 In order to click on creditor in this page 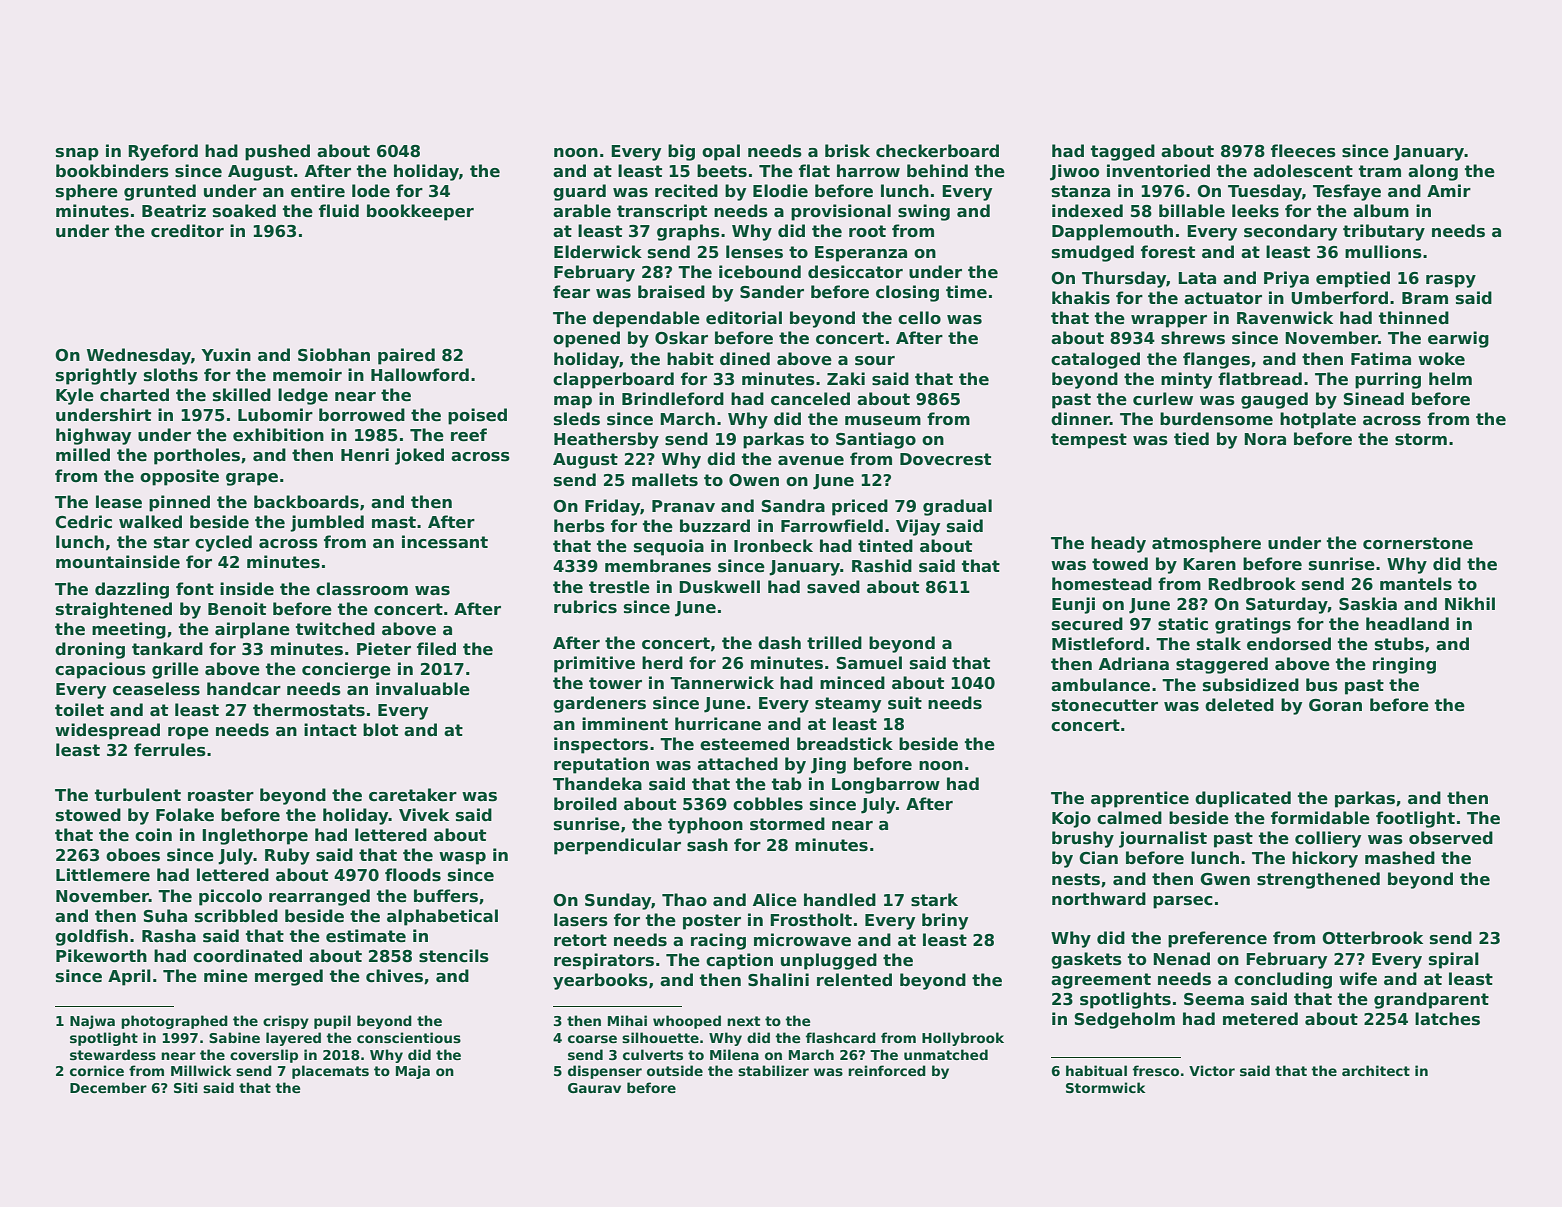, I will do `click(187, 231)`.
